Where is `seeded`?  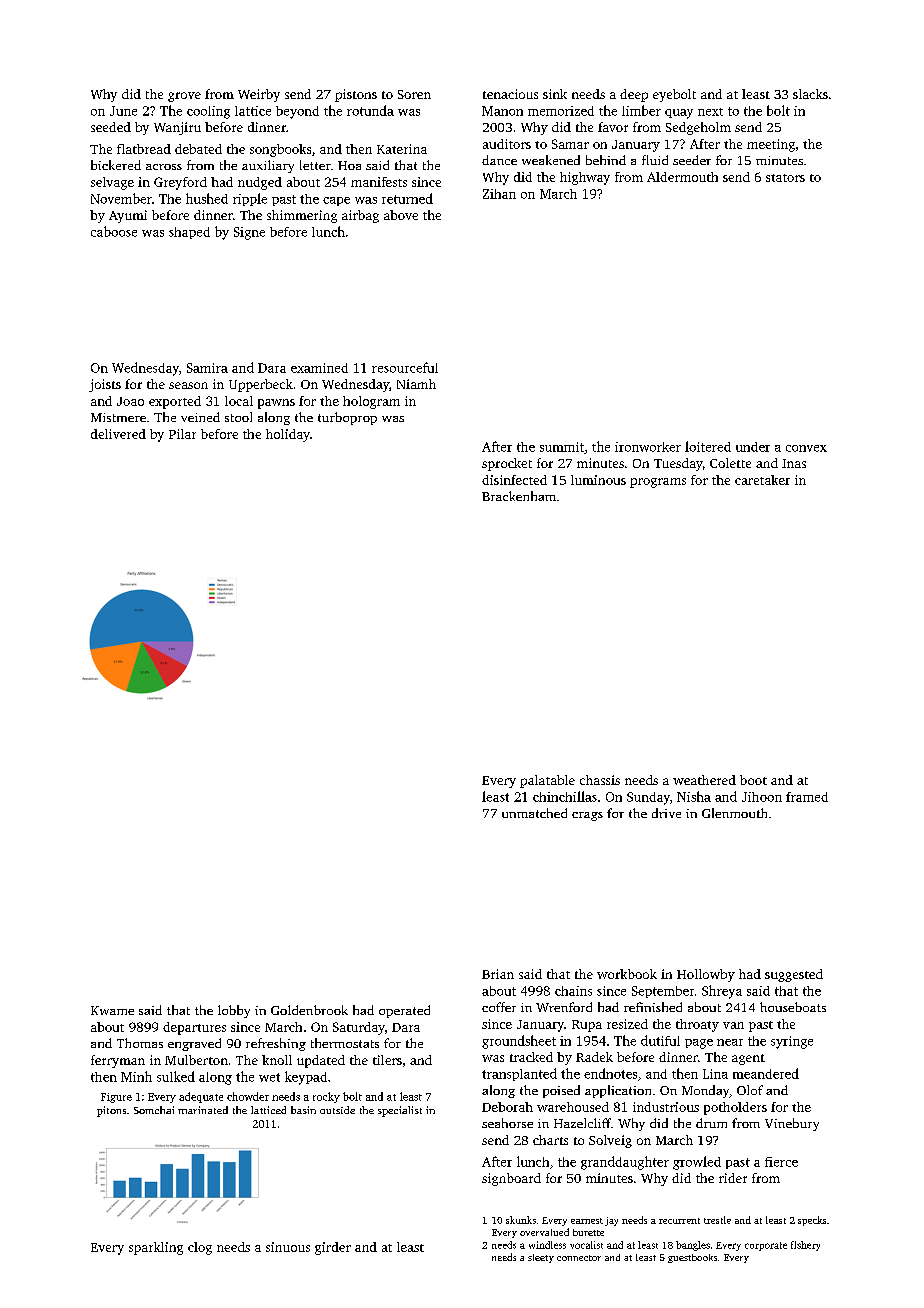
seeded is located at coordinates (111, 127).
